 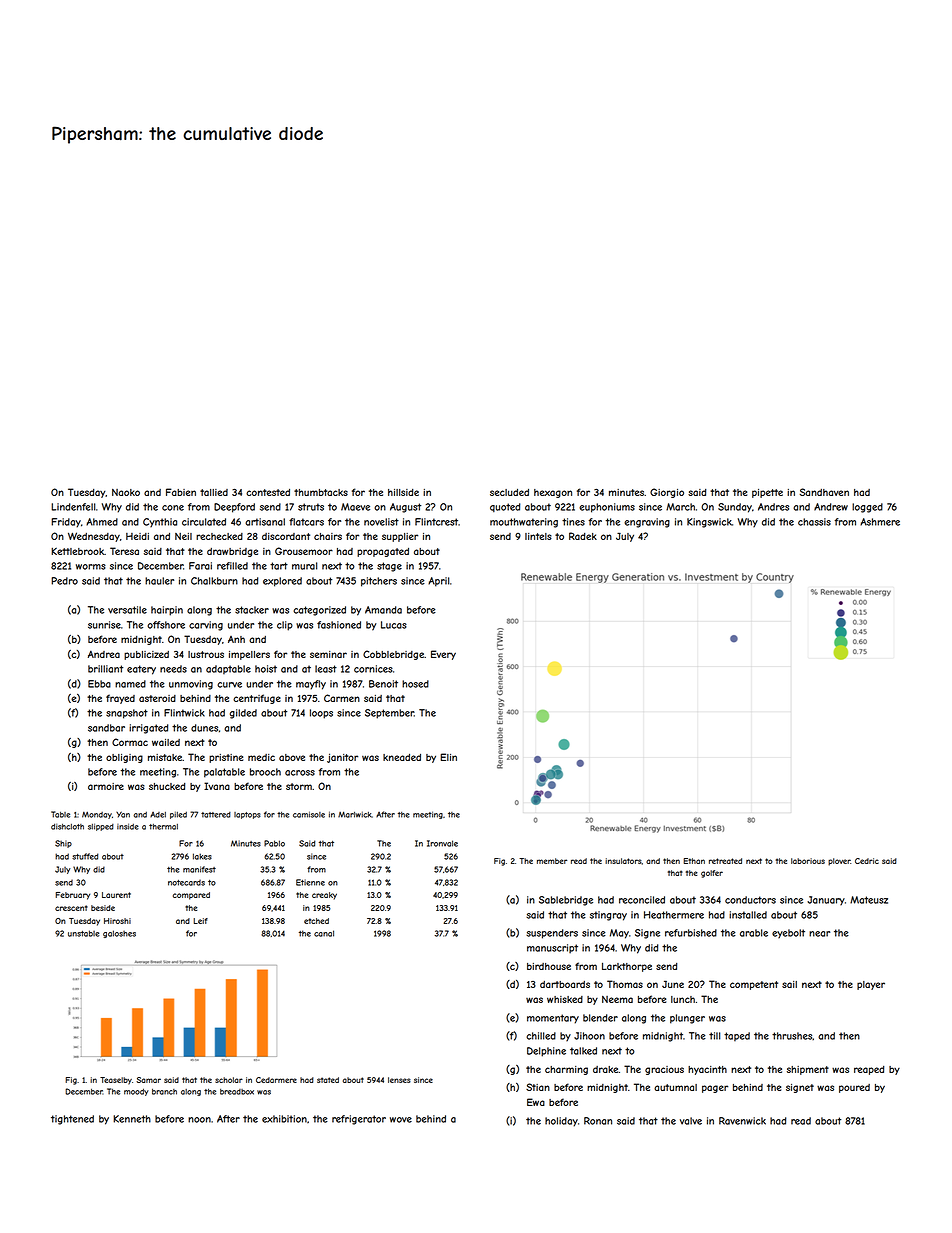 What do you see at coordinates (754, 985) in the document?
I see `competent` at bounding box center [754, 985].
